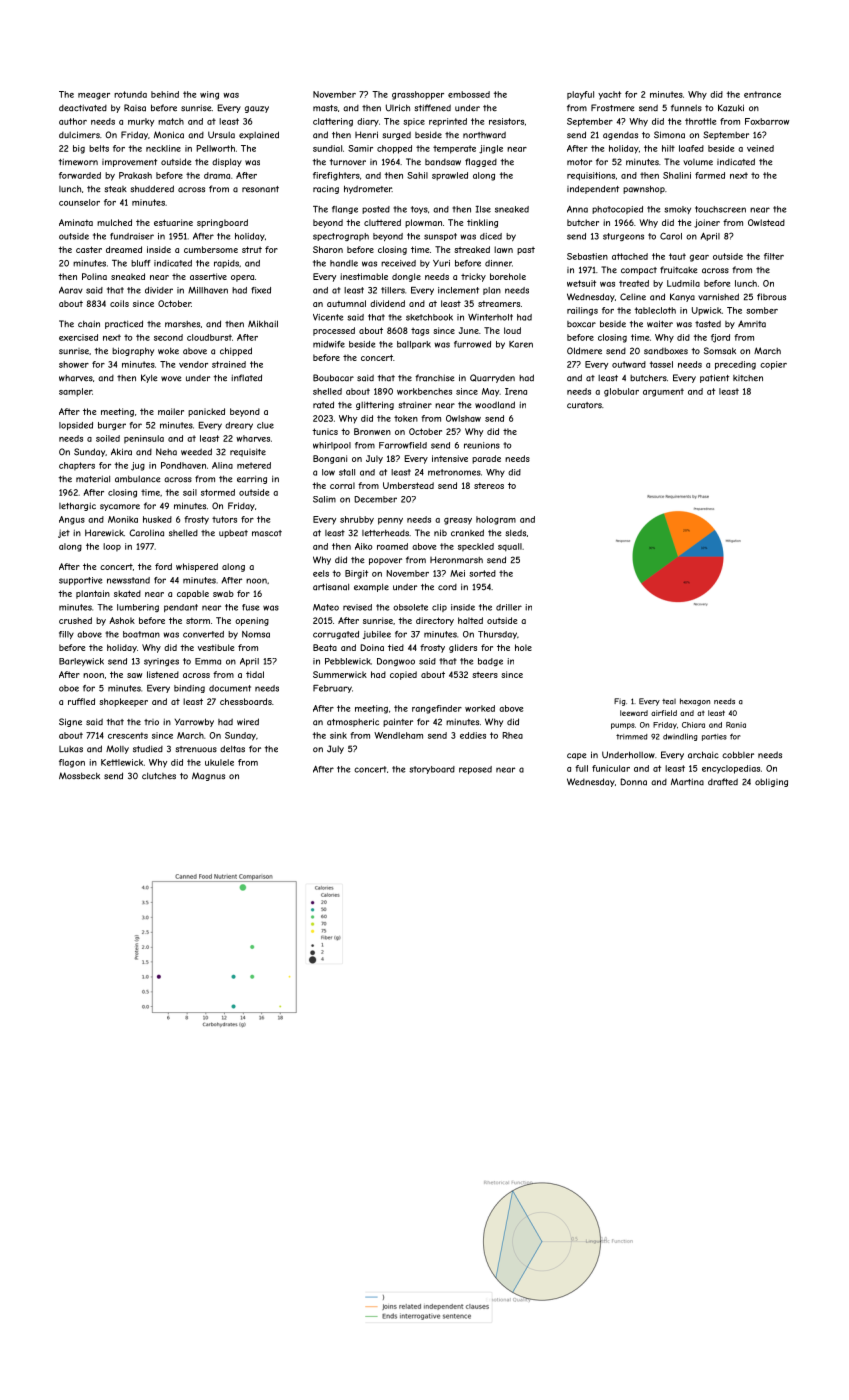  I want to click on Donna, so click(633, 782).
